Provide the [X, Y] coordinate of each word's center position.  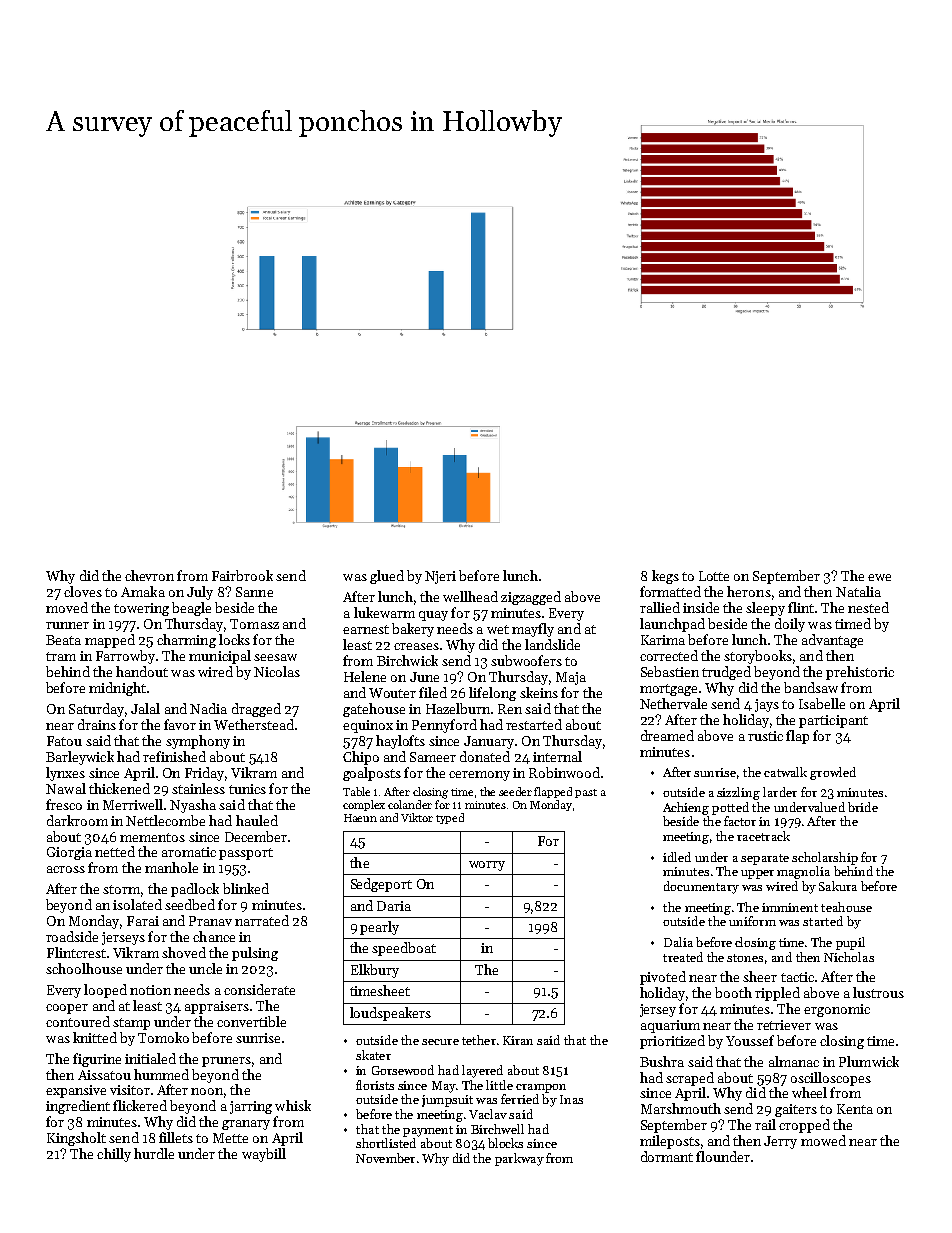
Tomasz [254, 624]
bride [863, 807]
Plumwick [869, 1061]
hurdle [154, 1153]
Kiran [518, 1040]
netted [115, 851]
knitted [95, 1037]
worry [487, 866]
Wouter [392, 693]
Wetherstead [254, 724]
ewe [879, 577]
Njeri [440, 577]
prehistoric [860, 673]
